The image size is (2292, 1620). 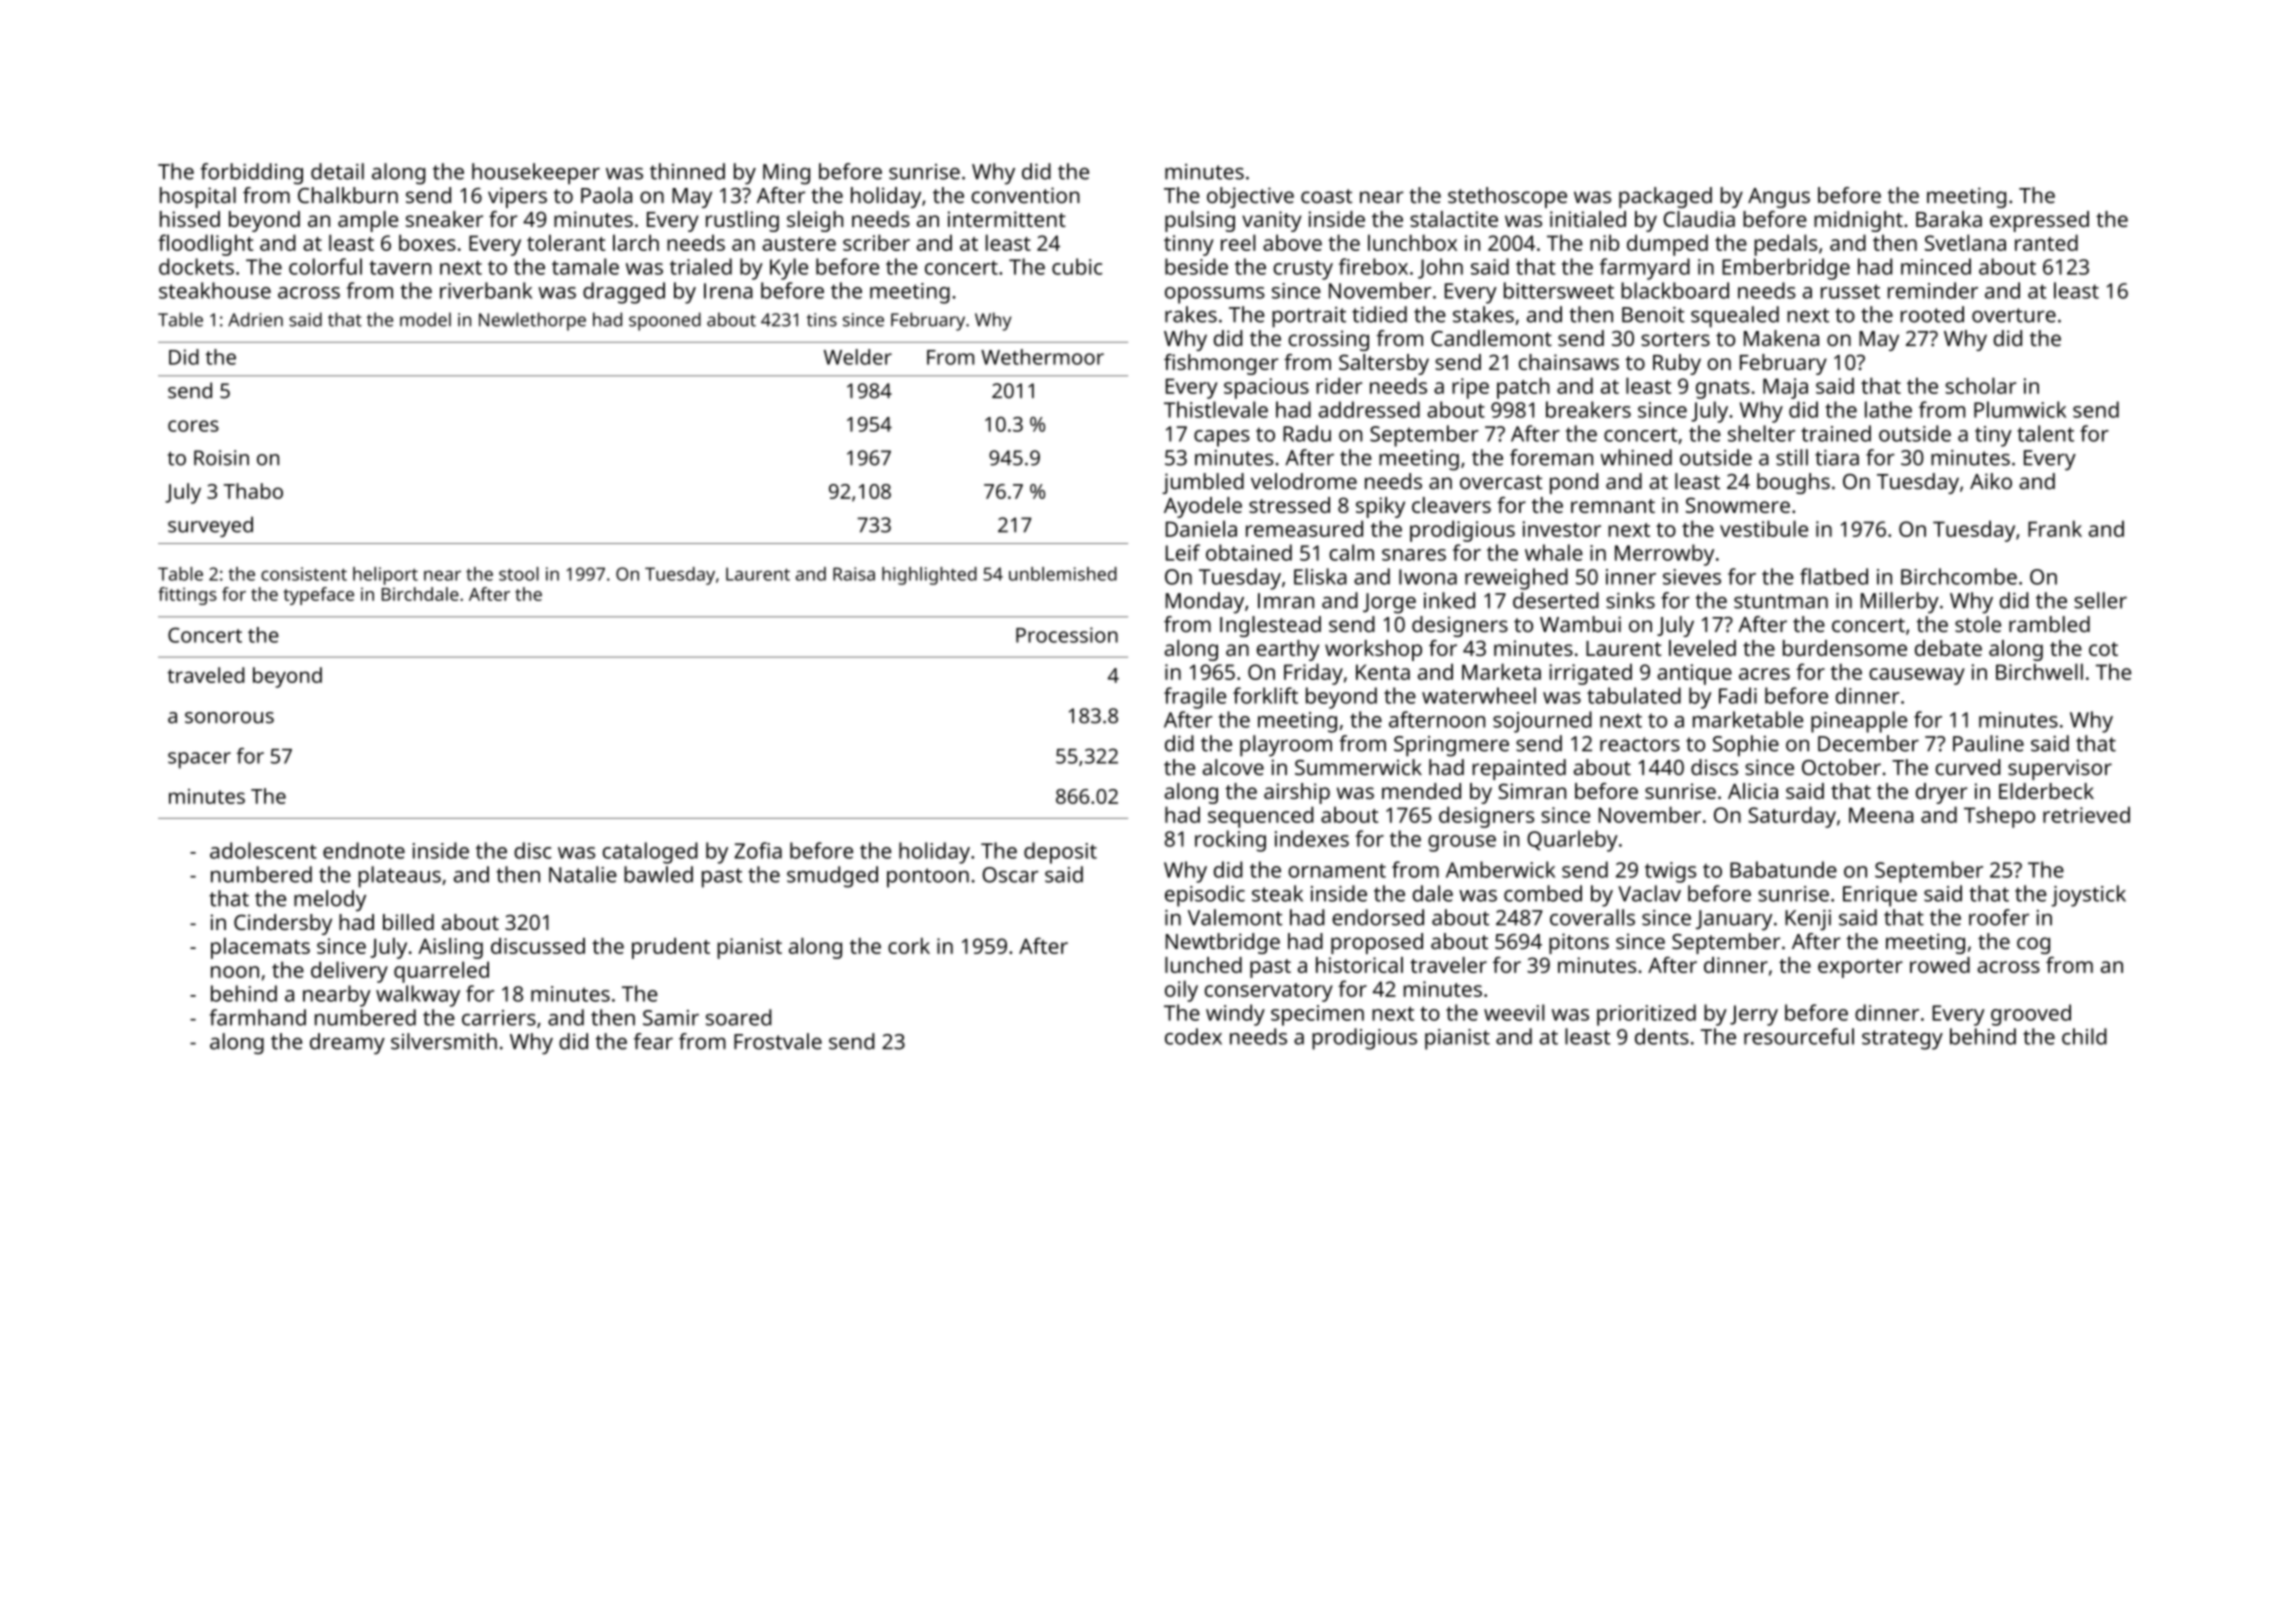 I want to click on Chalkburn, so click(x=348, y=195).
